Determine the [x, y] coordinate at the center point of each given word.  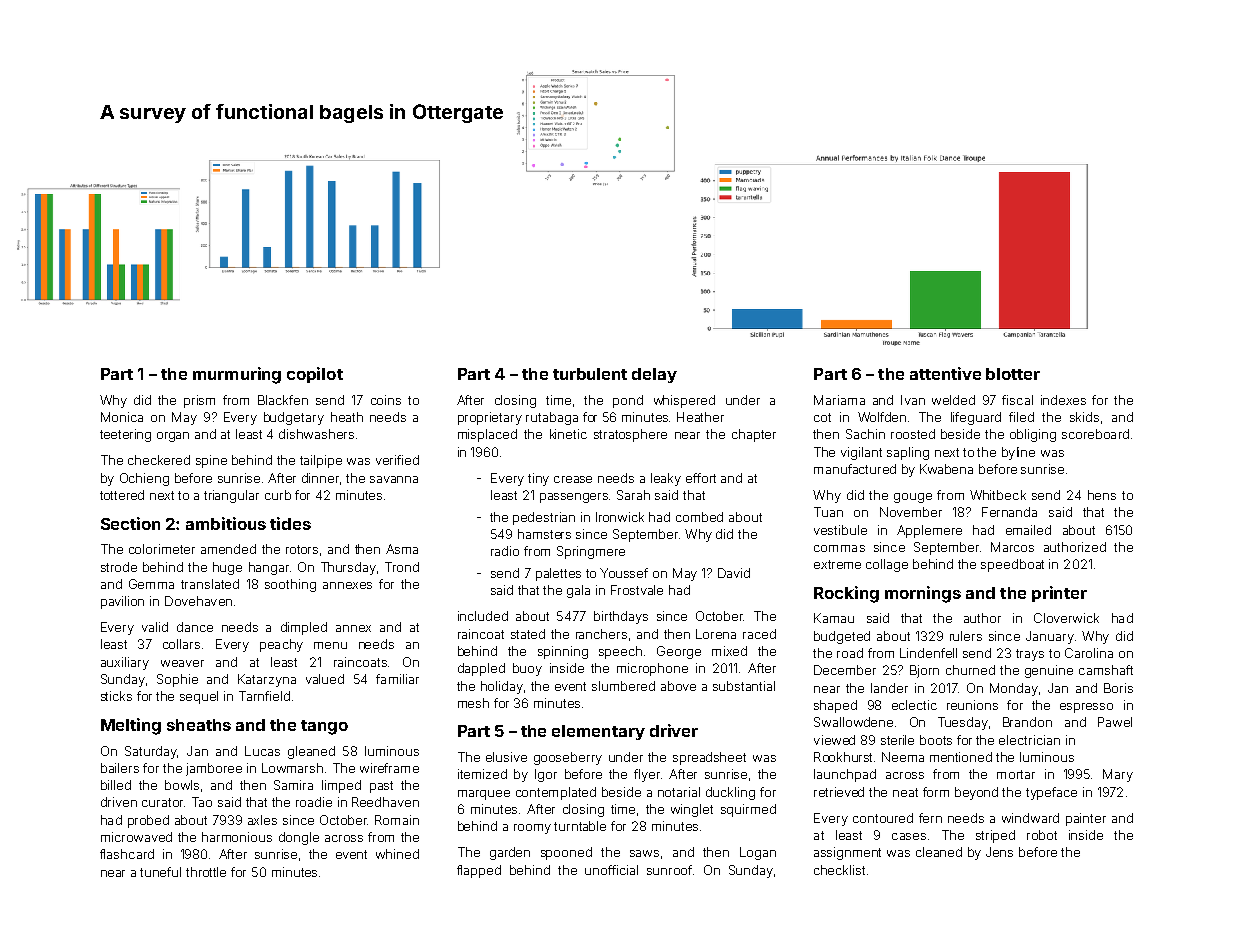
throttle [206, 872]
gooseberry [568, 758]
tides [290, 523]
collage [887, 565]
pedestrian [544, 518]
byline [1018, 453]
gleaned [311, 752]
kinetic [568, 434]
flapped [479, 871]
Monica [122, 417]
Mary [1118, 775]
